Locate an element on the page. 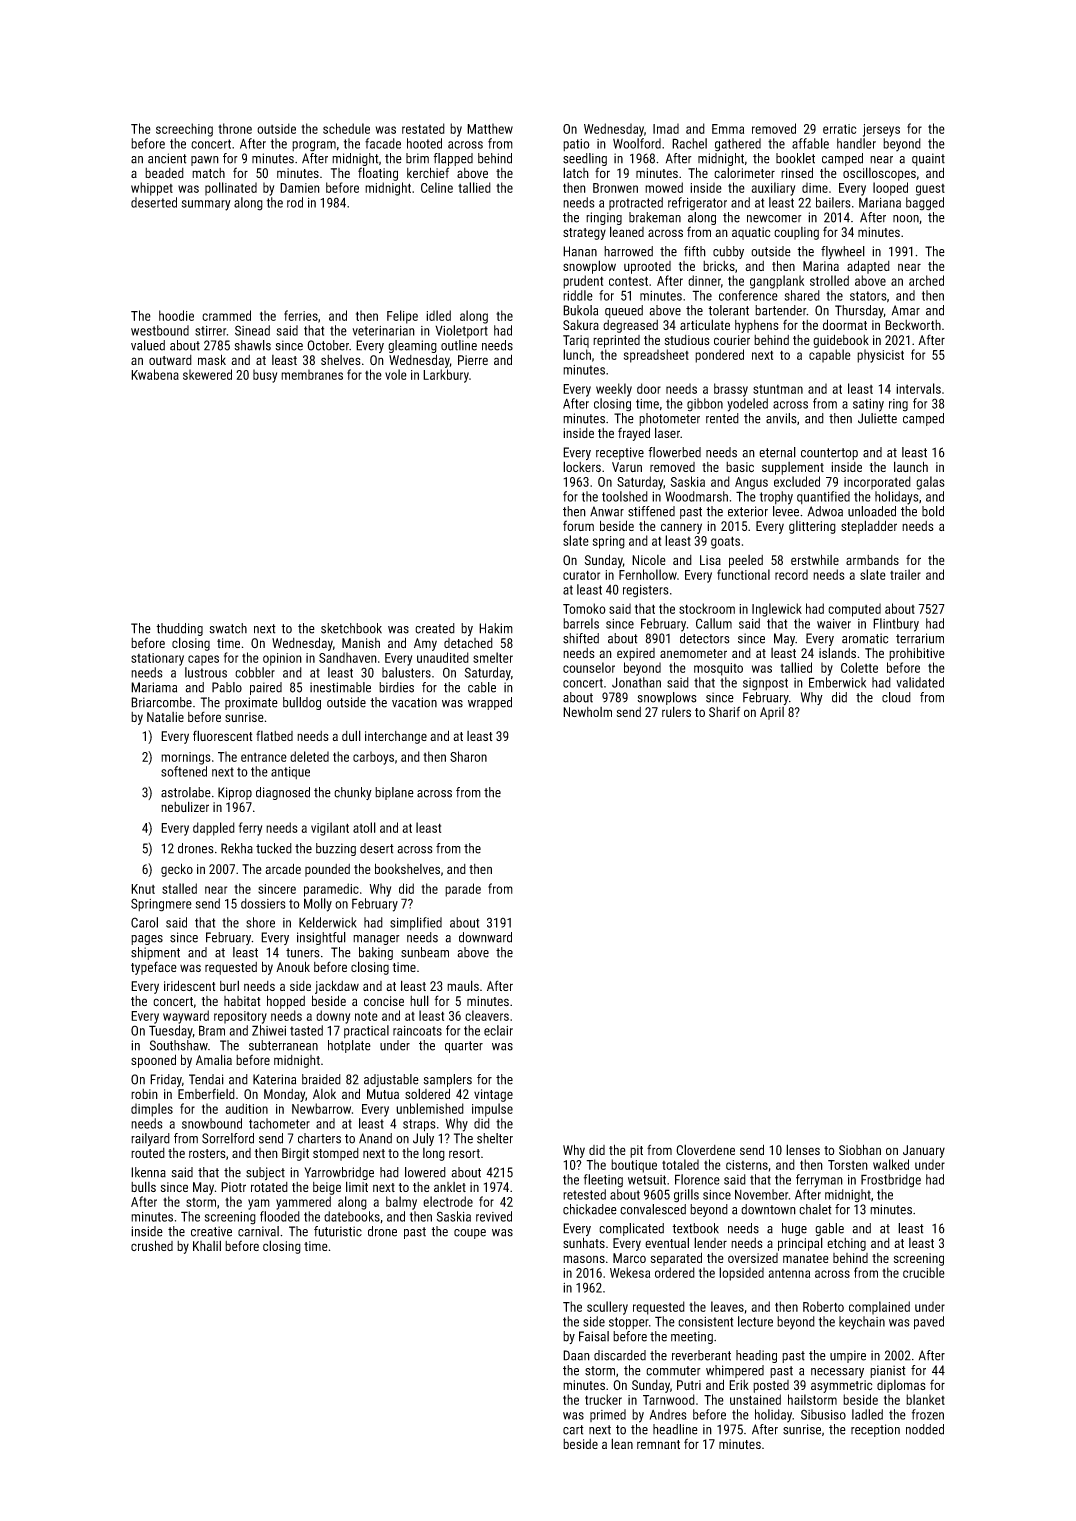 This image has height=1521, width=1076. iridescent is located at coordinates (190, 985).
